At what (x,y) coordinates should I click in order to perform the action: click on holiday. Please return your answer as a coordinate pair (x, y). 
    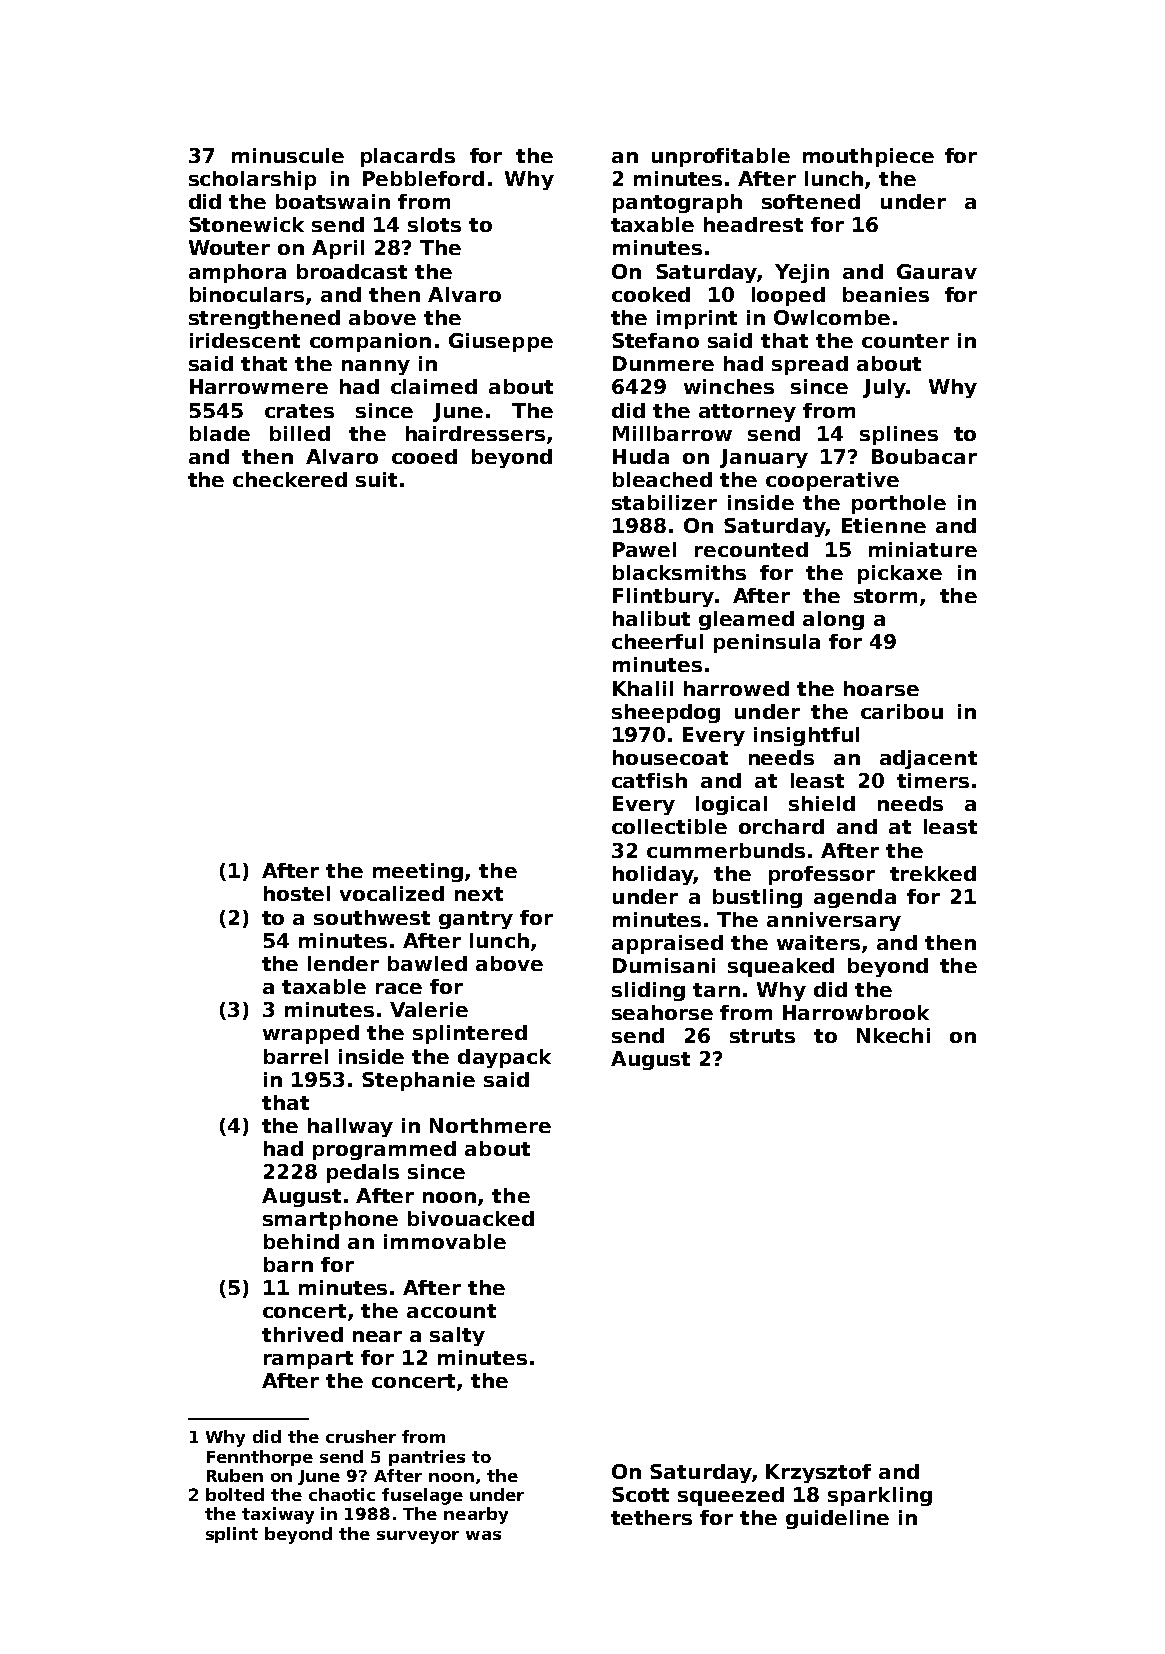
    Looking at the image, I should click on (653, 875).
